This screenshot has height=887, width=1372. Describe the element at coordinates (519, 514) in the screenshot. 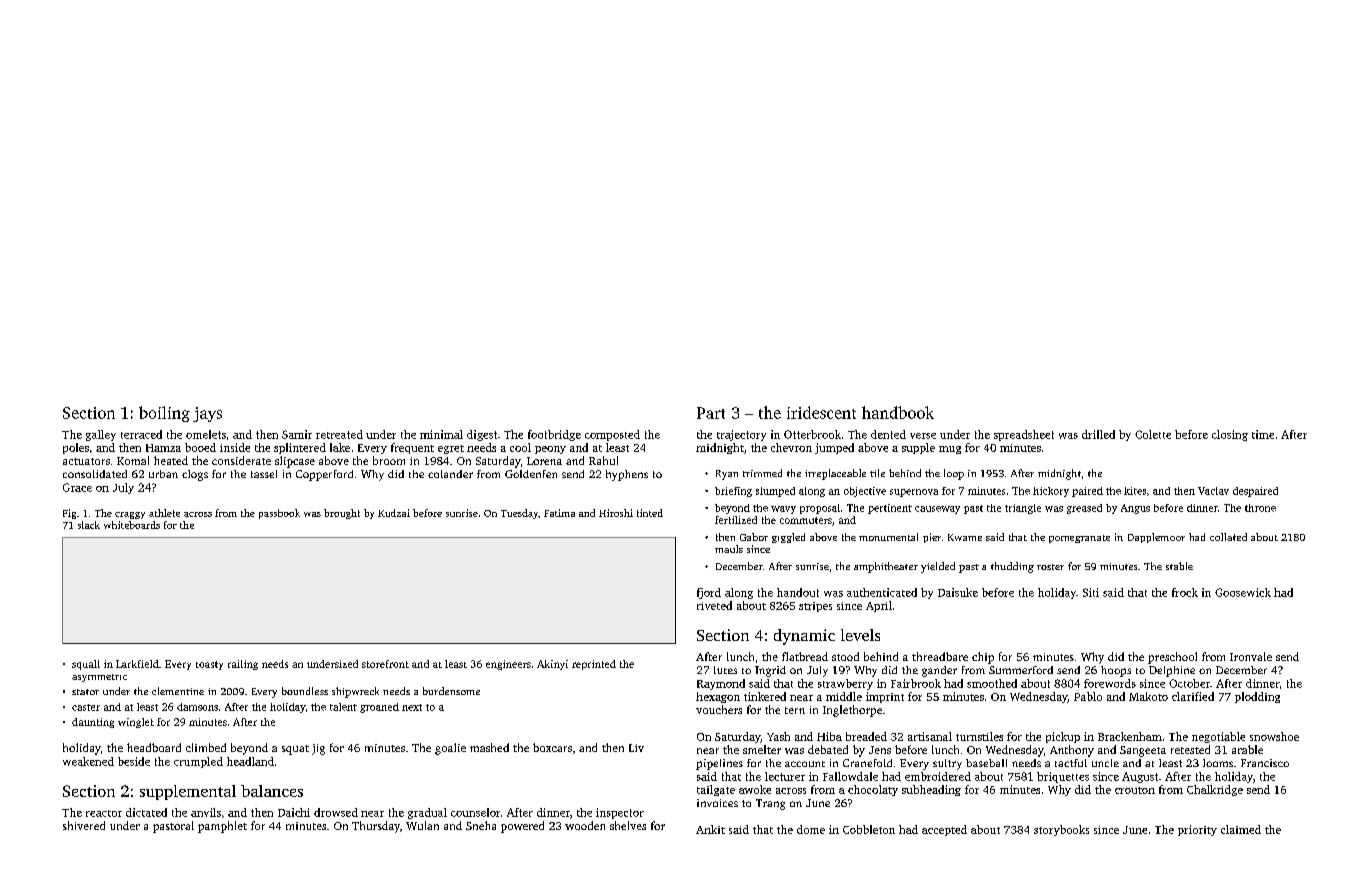

I see `Tuesday` at that location.
